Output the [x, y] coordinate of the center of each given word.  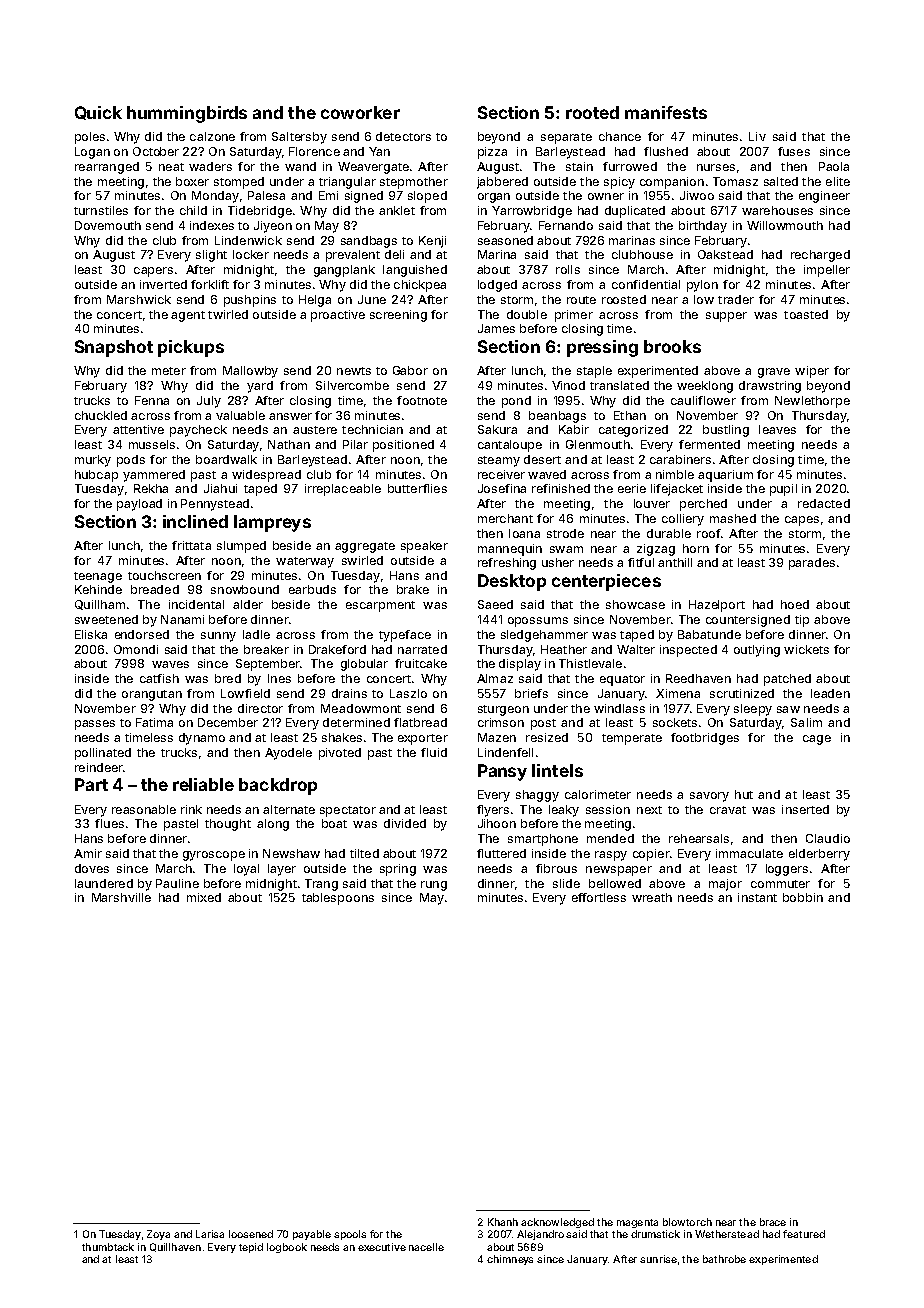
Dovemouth [108, 225]
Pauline [177, 883]
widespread [266, 476]
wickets [806, 649]
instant [757, 897]
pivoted [340, 754]
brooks [672, 346]
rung [434, 886]
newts [354, 371]
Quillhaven [175, 1247]
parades [812, 564]
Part [91, 784]
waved [547, 474]
